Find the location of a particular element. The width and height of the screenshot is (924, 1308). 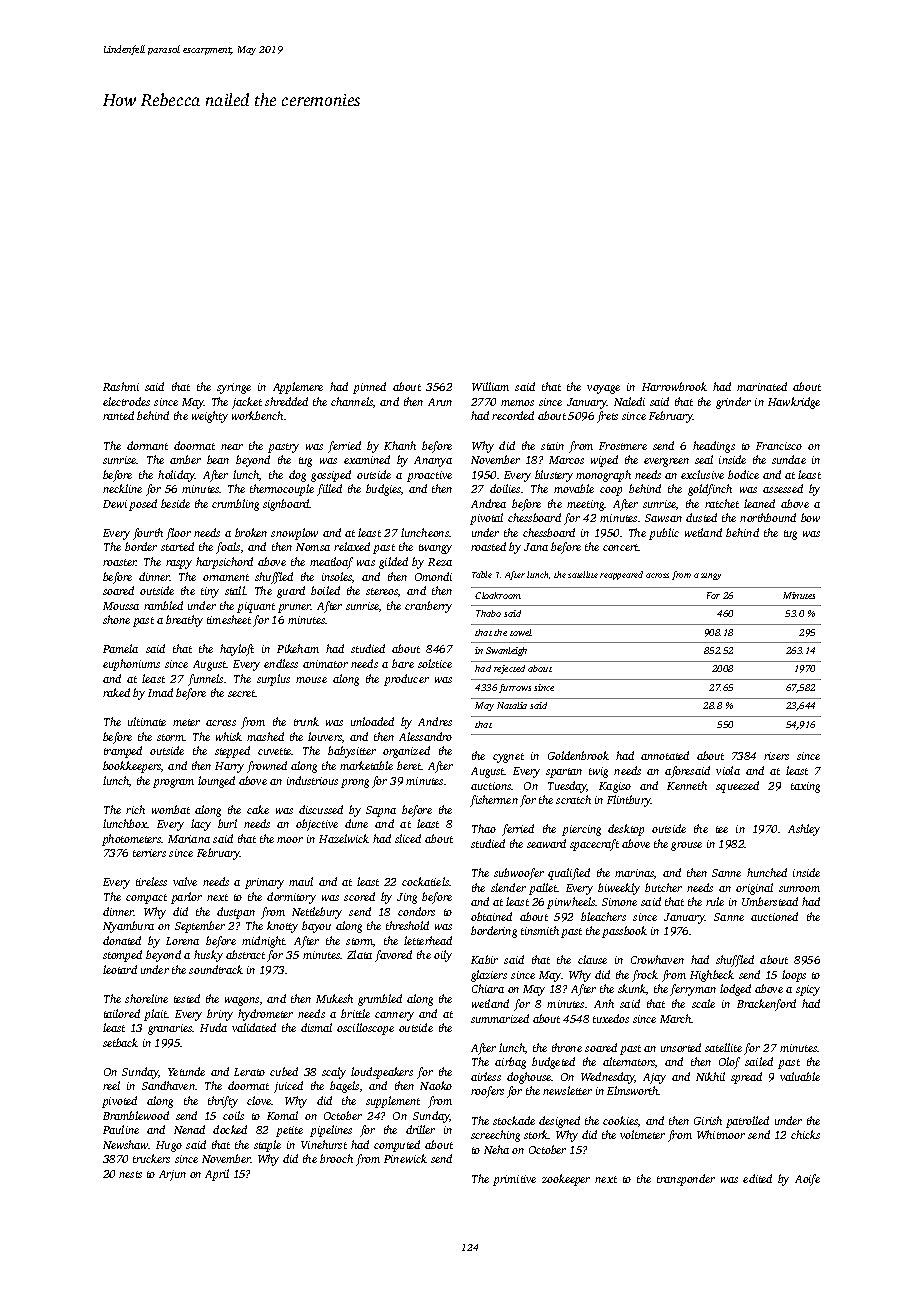

Lerato is located at coordinates (249, 1072).
